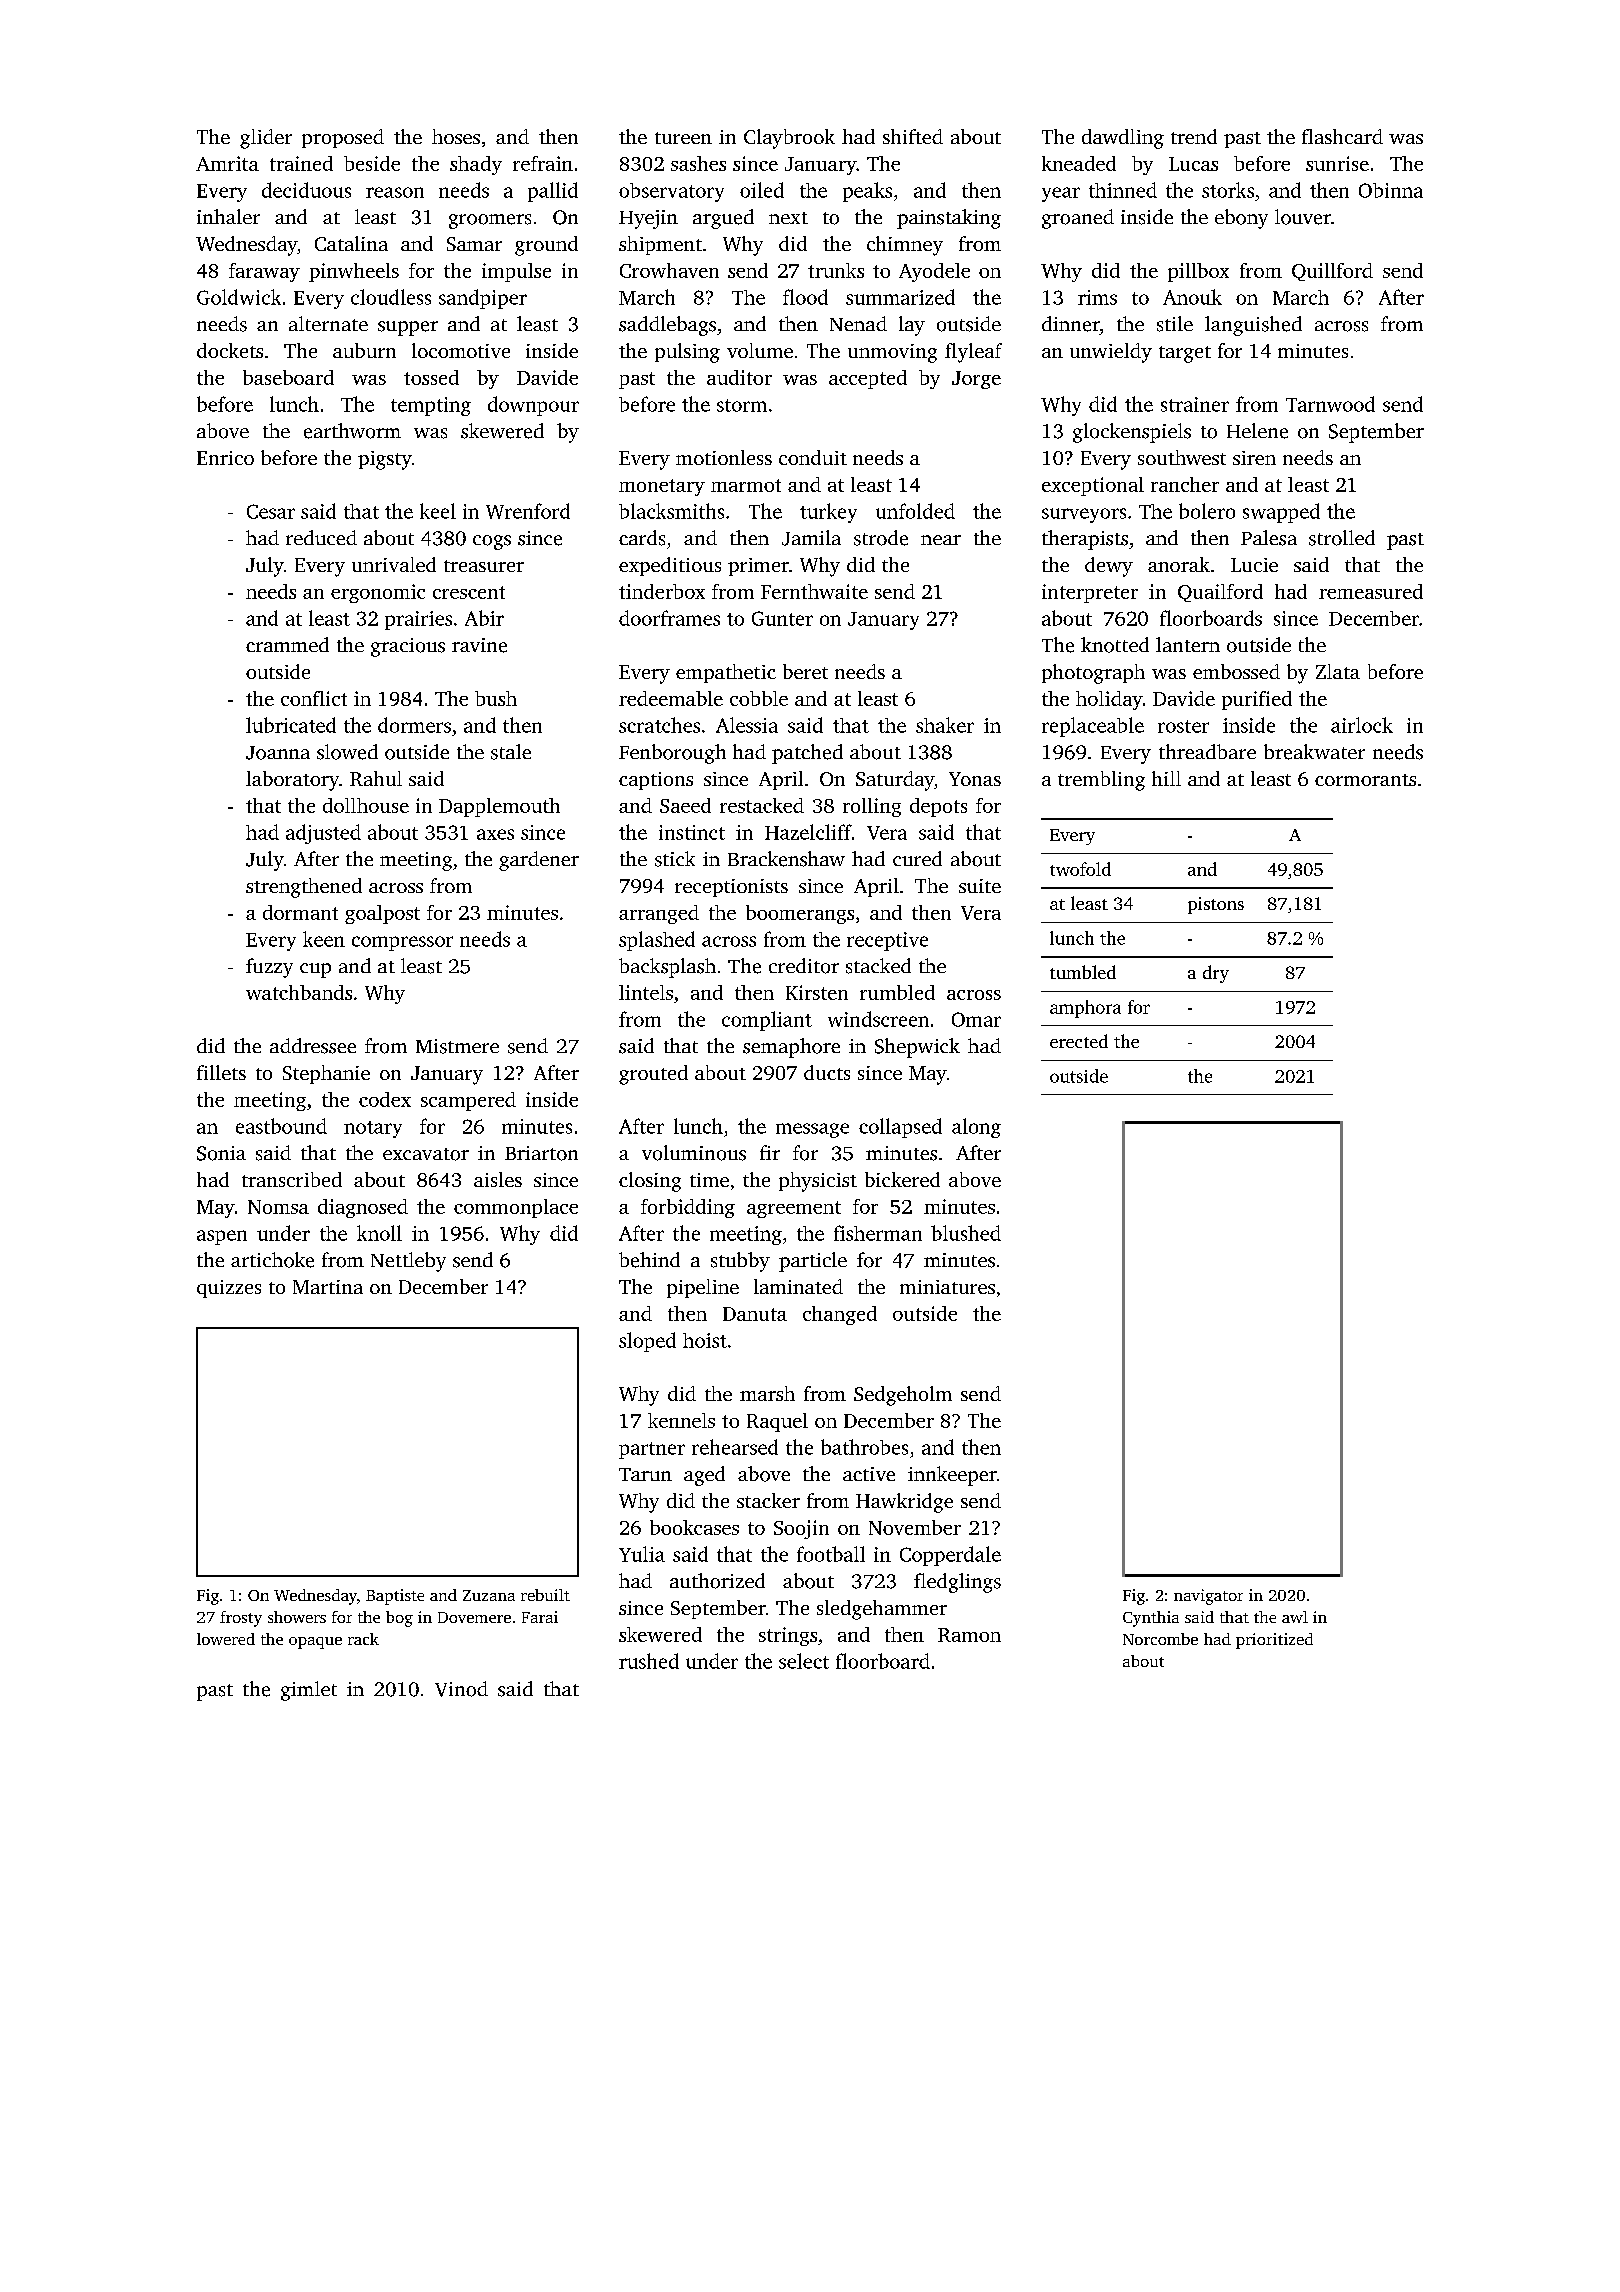  What do you see at coordinates (221, 1072) in the page?
I see `fillets` at bounding box center [221, 1072].
